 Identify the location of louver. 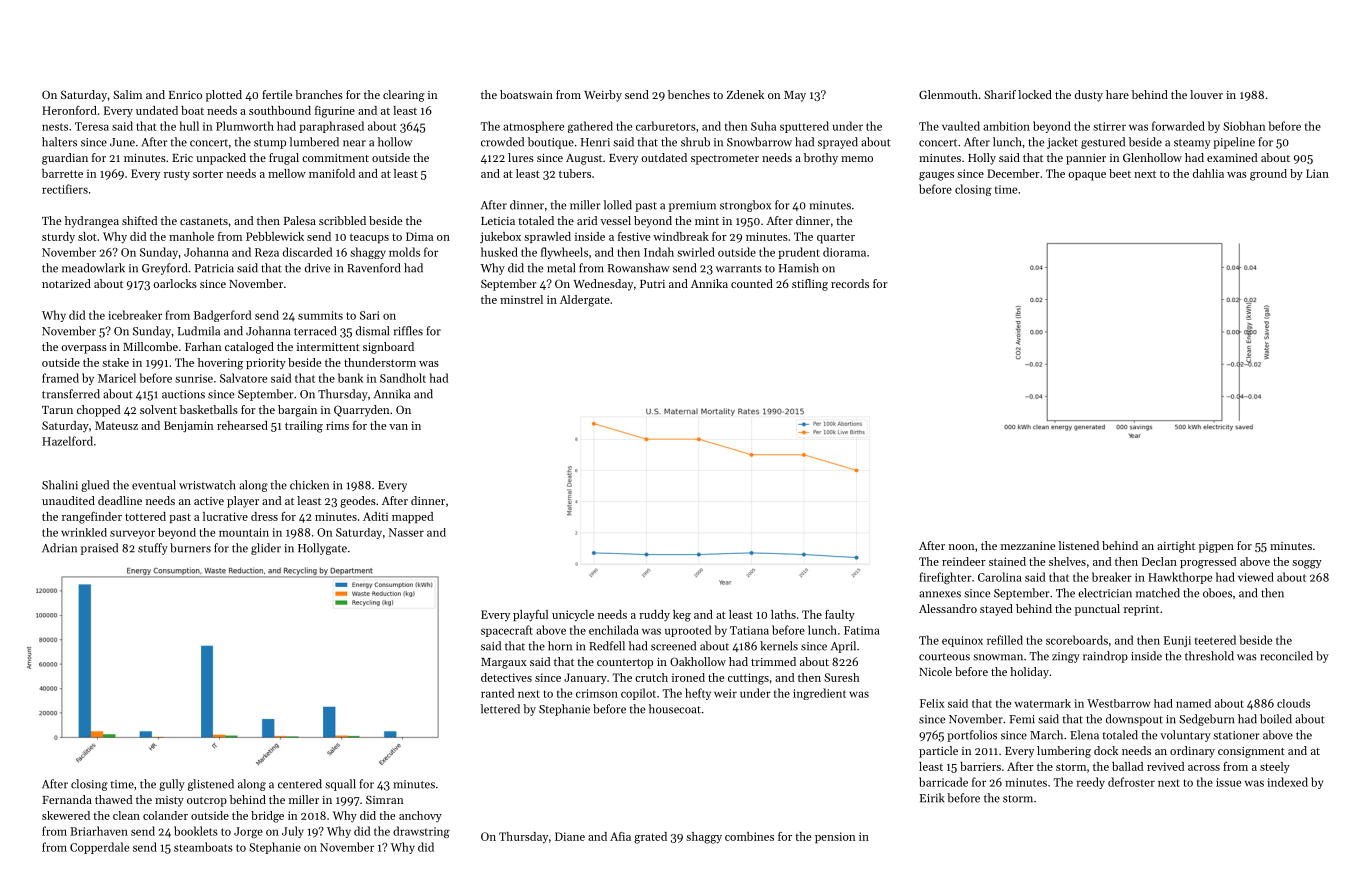
(1206, 94).
